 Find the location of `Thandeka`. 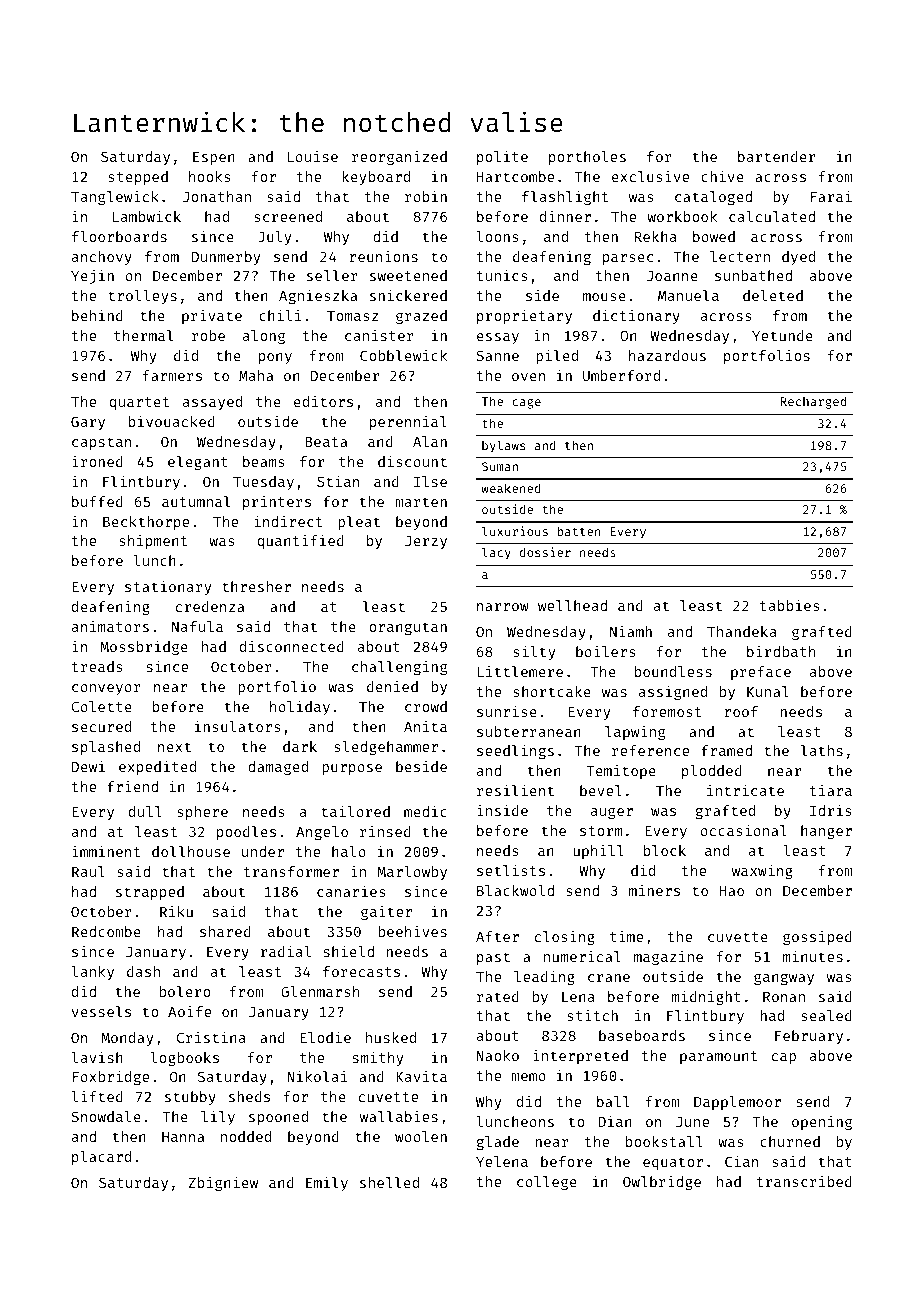

Thandeka is located at coordinates (742, 631).
